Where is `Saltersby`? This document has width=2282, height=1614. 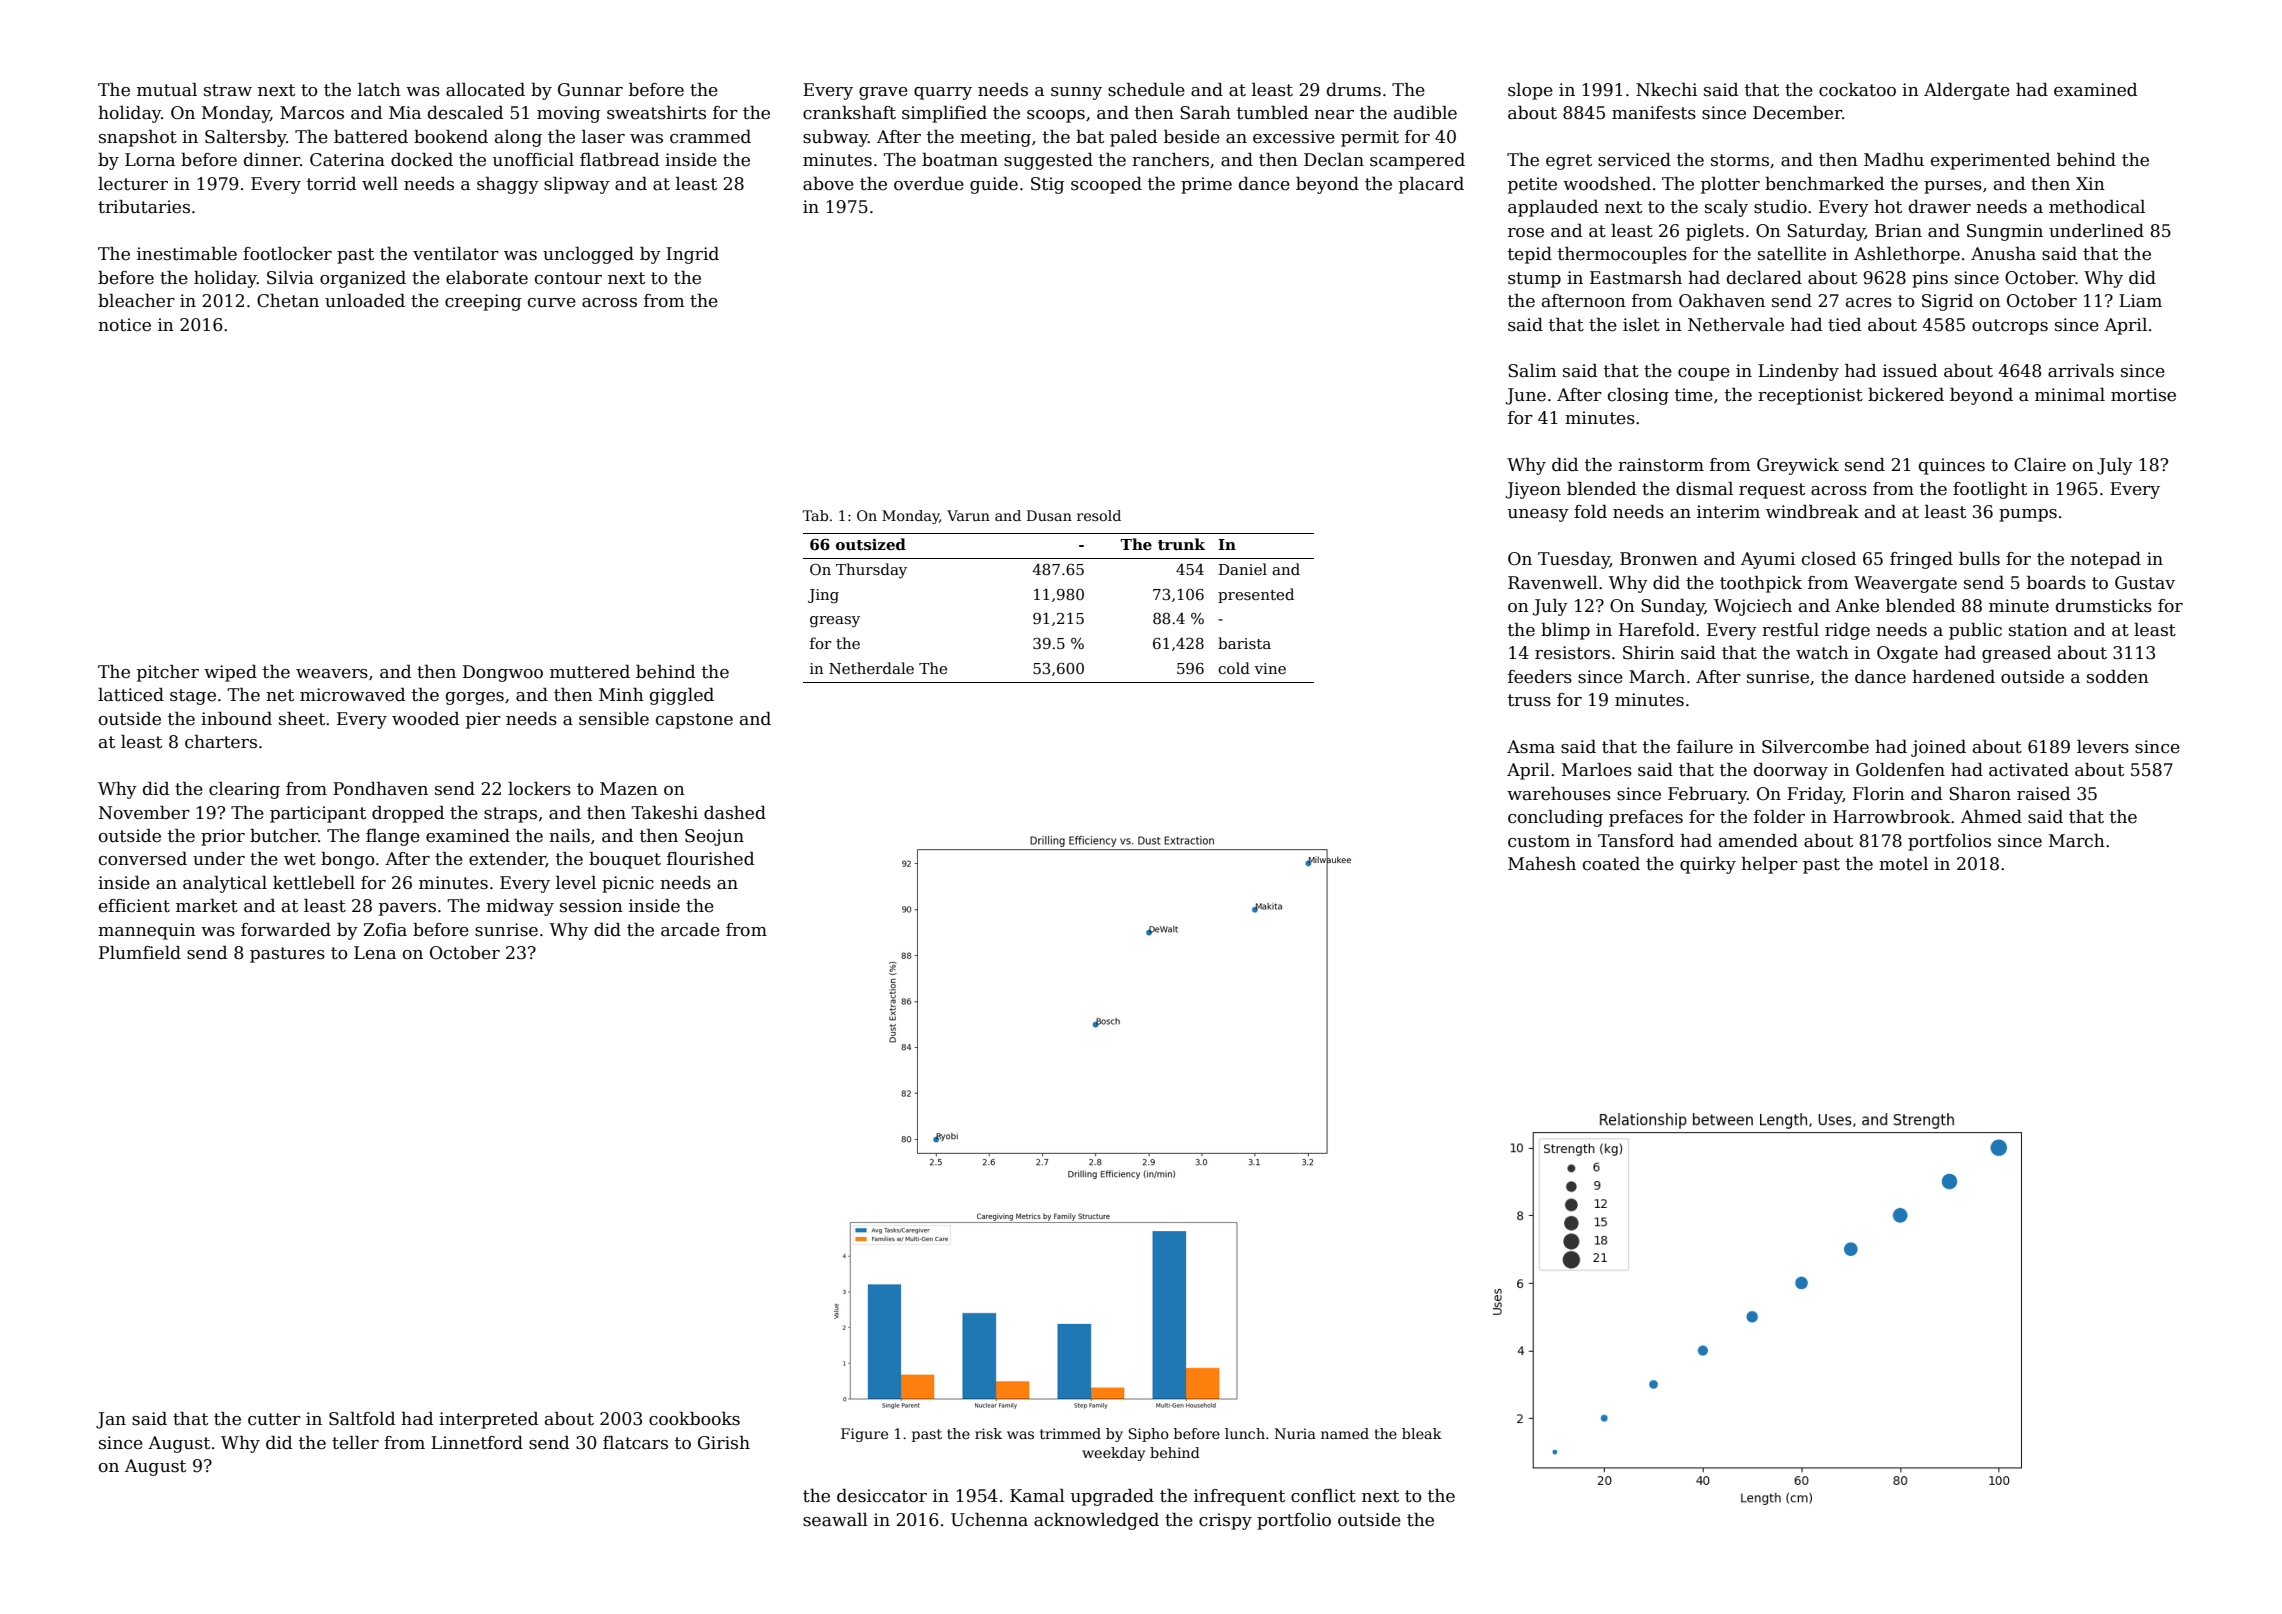
Saltersby is located at coordinates (245, 138).
